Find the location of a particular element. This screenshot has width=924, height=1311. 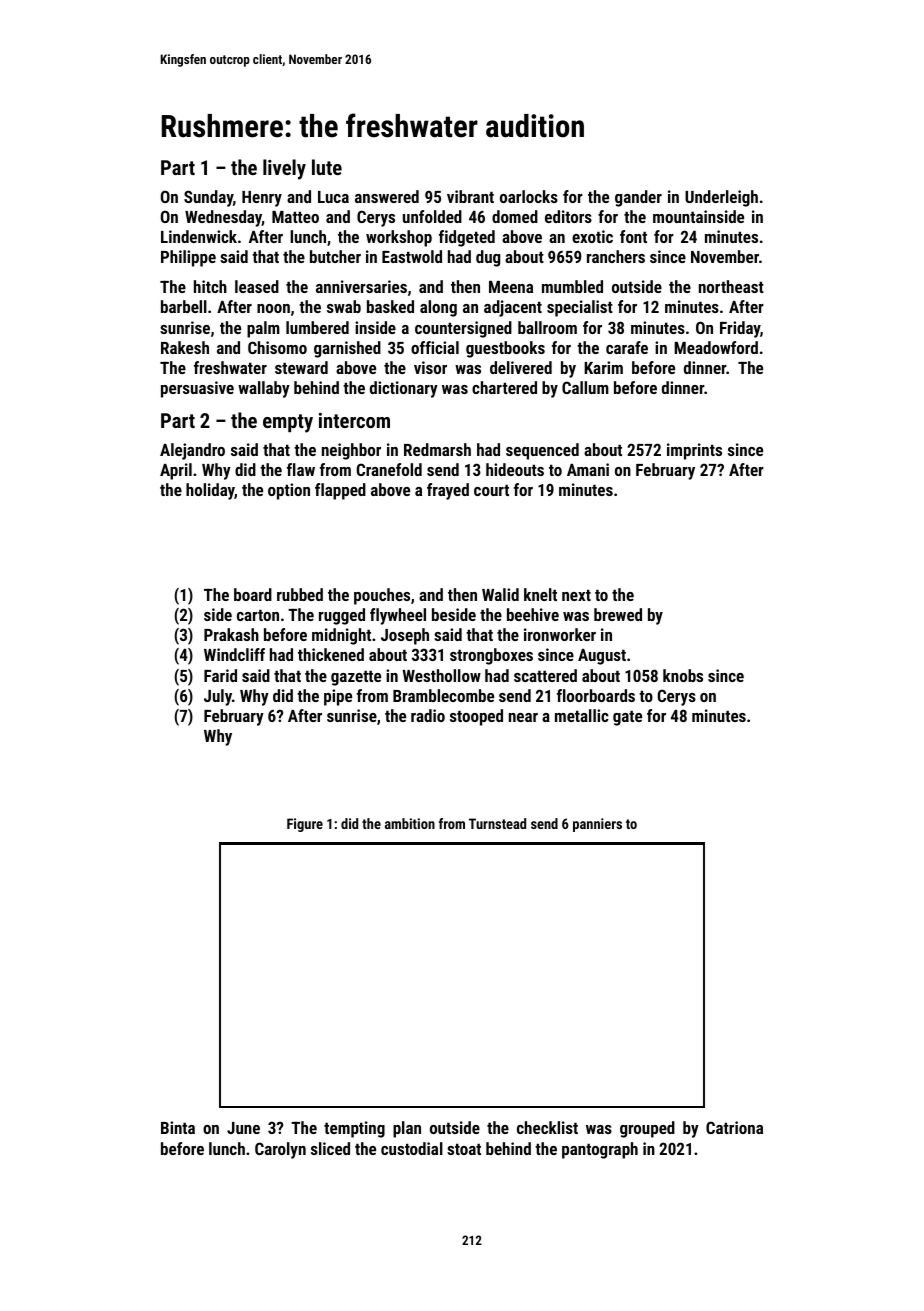

imprints is located at coordinates (694, 451).
